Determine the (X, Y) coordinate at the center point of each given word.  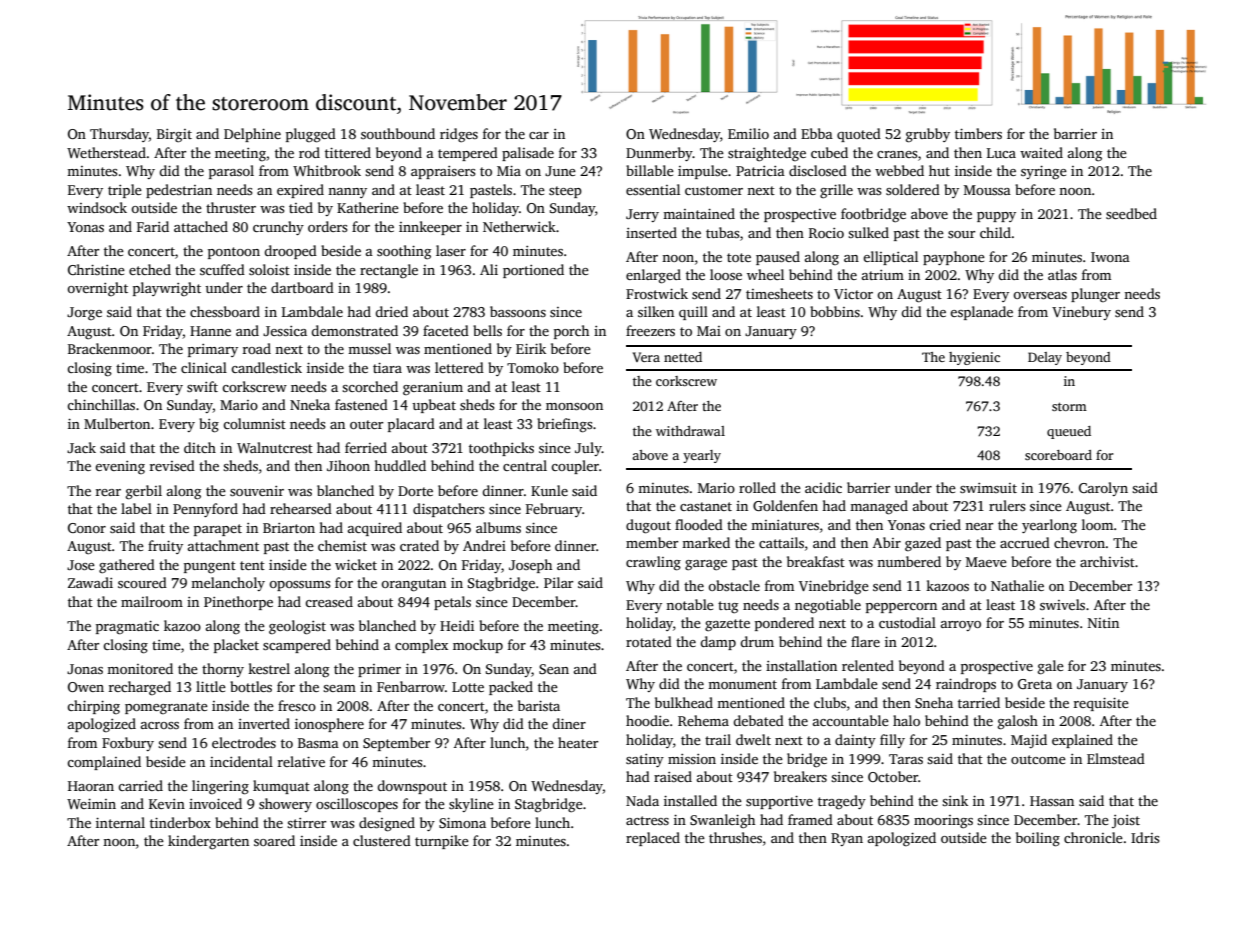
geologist (297, 627)
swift (202, 386)
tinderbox (180, 822)
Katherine (368, 207)
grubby (928, 135)
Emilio (748, 133)
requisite (1101, 704)
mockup (478, 646)
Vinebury (1081, 313)
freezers (650, 330)
